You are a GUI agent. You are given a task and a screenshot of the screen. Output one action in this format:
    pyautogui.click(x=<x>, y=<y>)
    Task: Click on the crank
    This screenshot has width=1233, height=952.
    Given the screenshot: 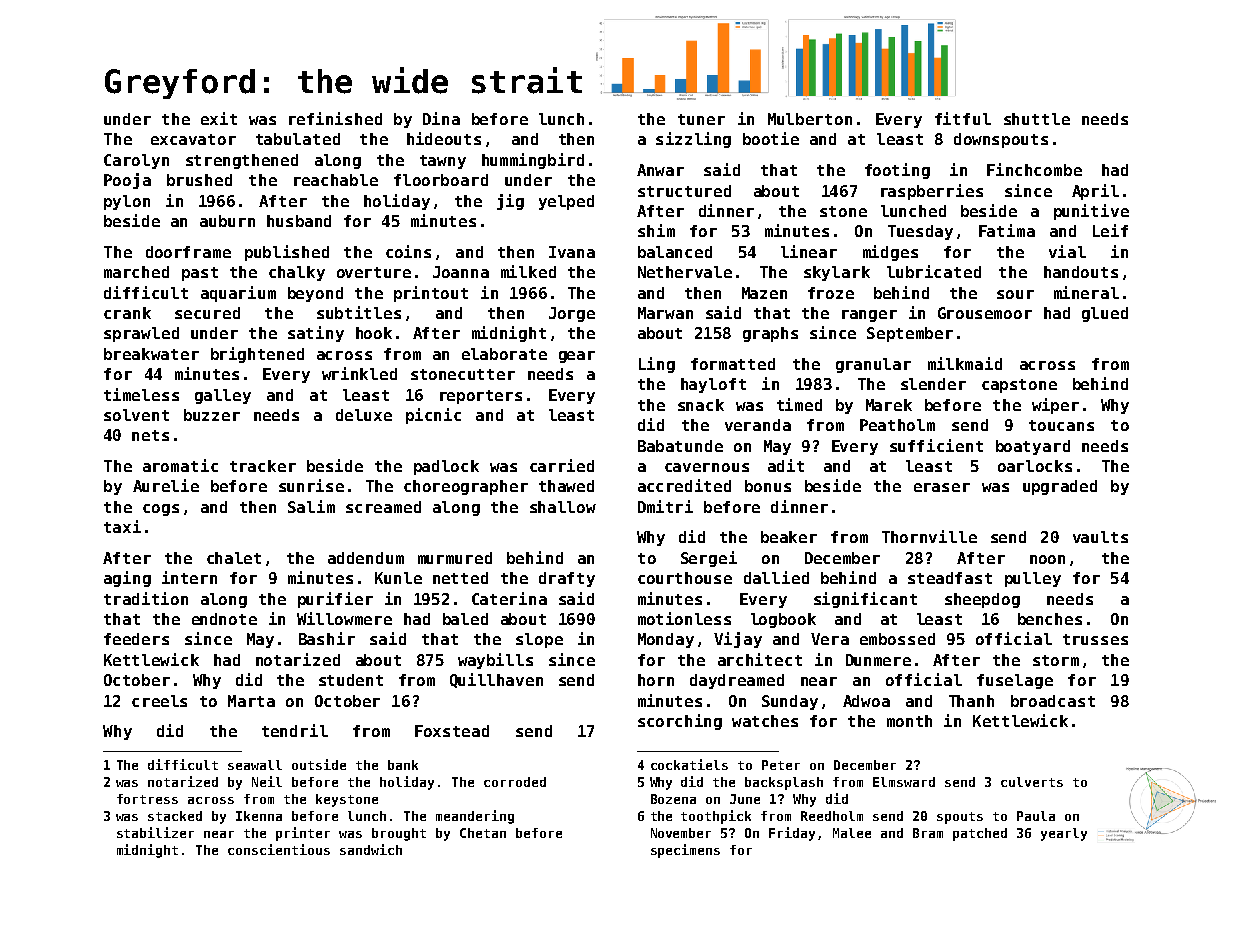 What is the action you would take?
    pyautogui.click(x=127, y=313)
